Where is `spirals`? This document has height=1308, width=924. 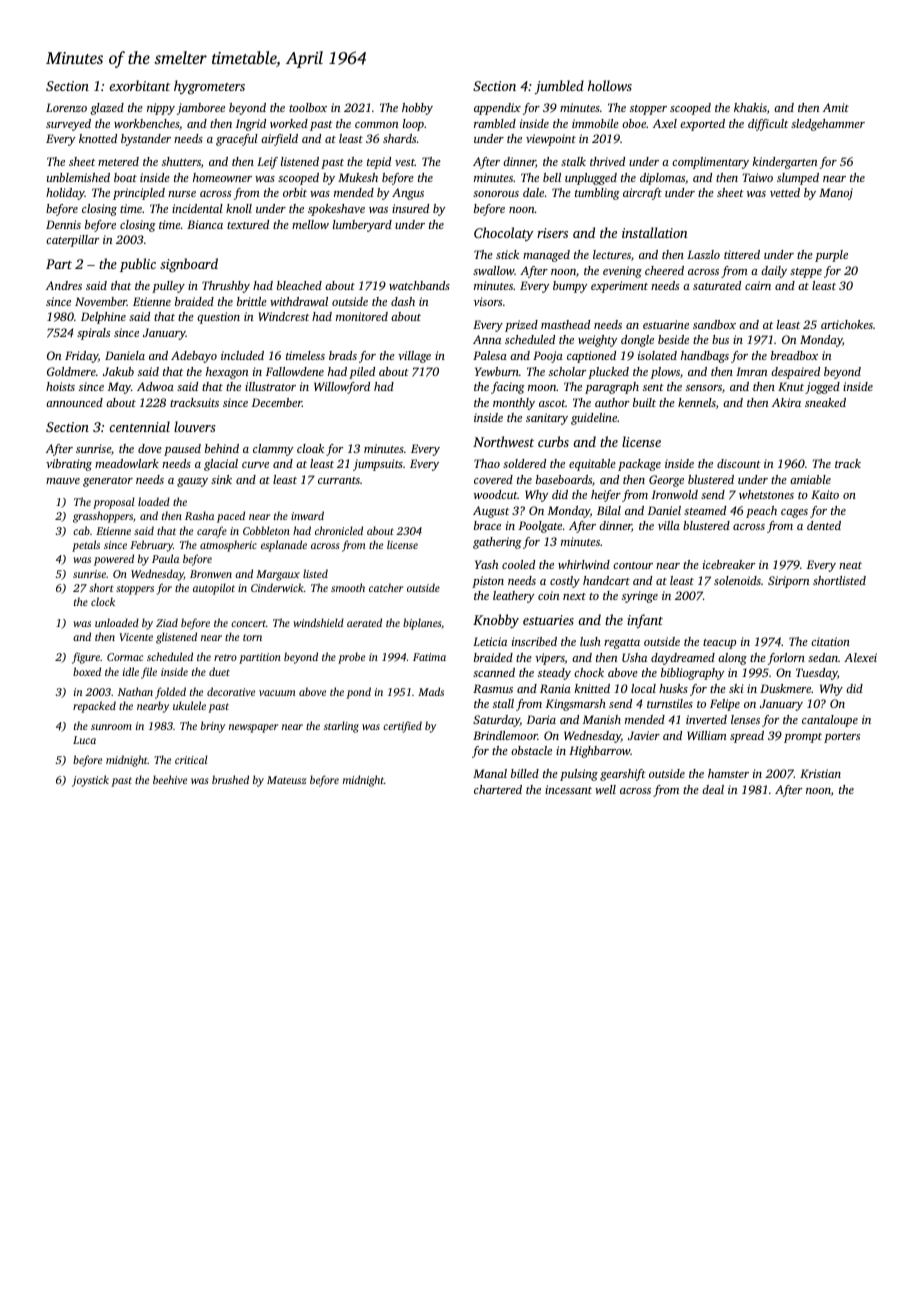 spirals is located at coordinates (93, 334).
